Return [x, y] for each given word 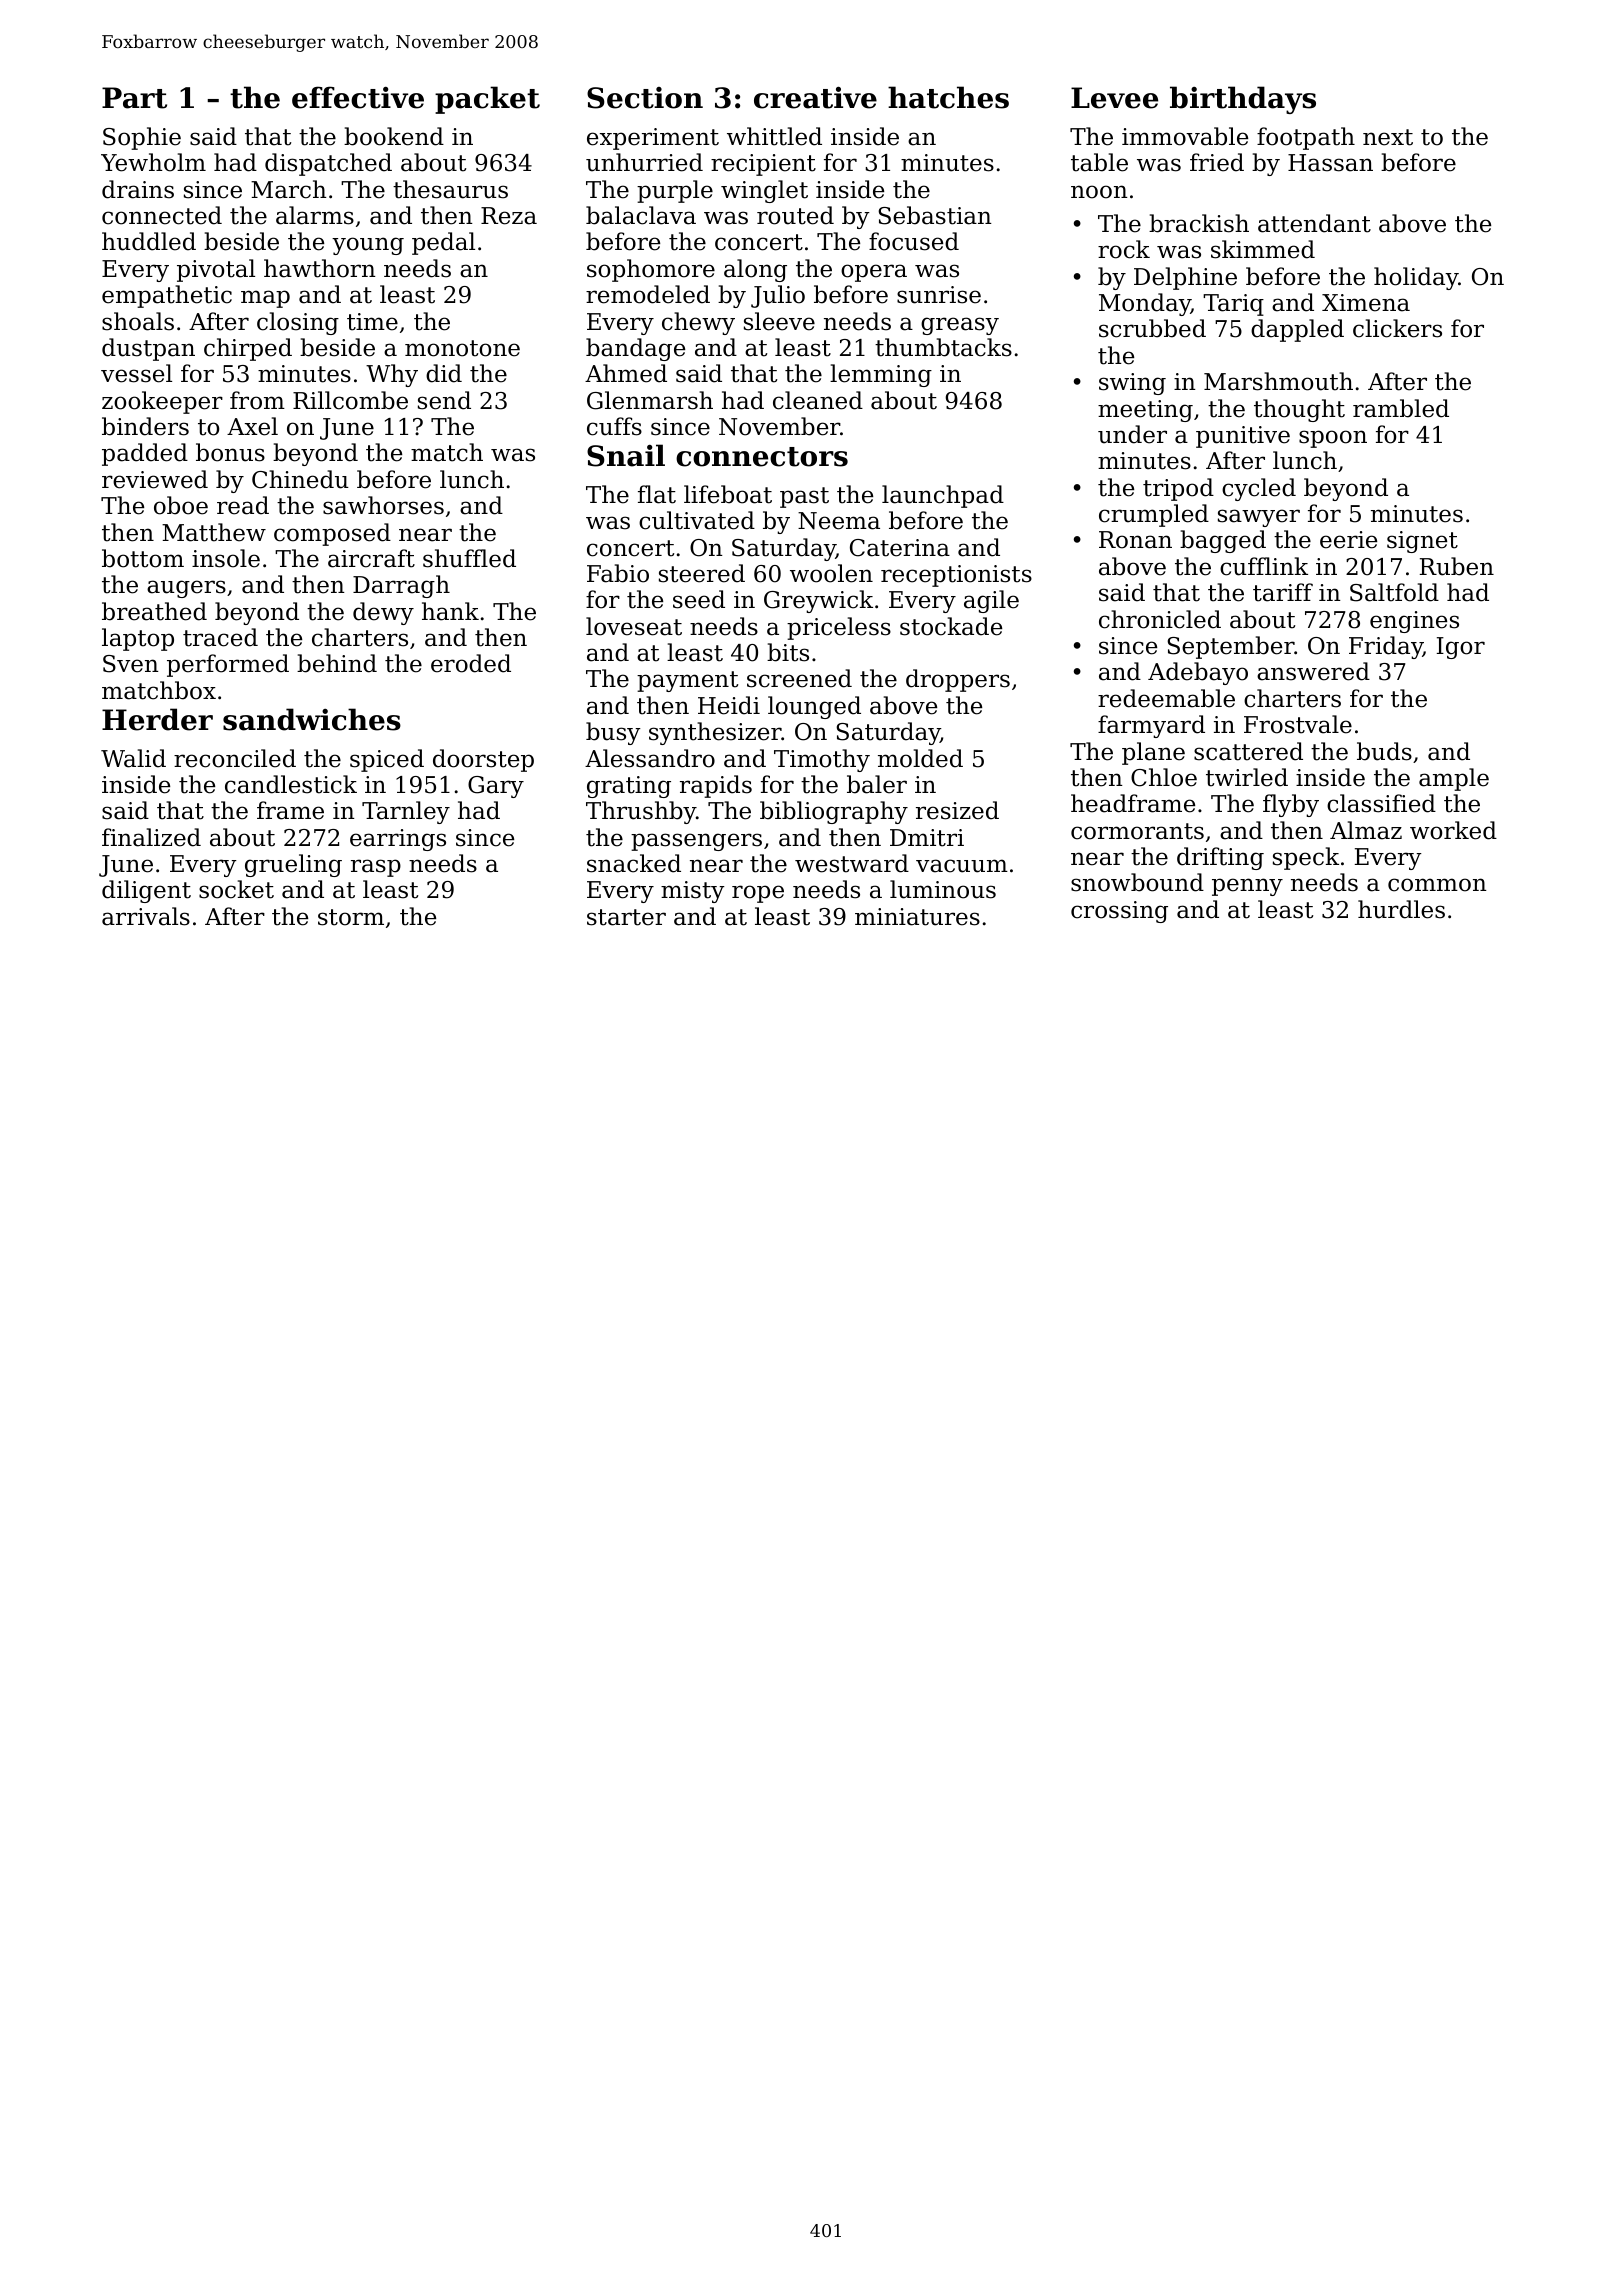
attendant [1314, 223]
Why [392, 375]
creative [815, 98]
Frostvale [1298, 724]
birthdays [1243, 100]
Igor [1461, 648]
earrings [398, 840]
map [265, 299]
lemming [881, 375]
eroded [471, 663]
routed [795, 215]
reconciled [235, 758]
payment [687, 681]
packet [487, 100]
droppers [958, 680]
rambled [1401, 408]
